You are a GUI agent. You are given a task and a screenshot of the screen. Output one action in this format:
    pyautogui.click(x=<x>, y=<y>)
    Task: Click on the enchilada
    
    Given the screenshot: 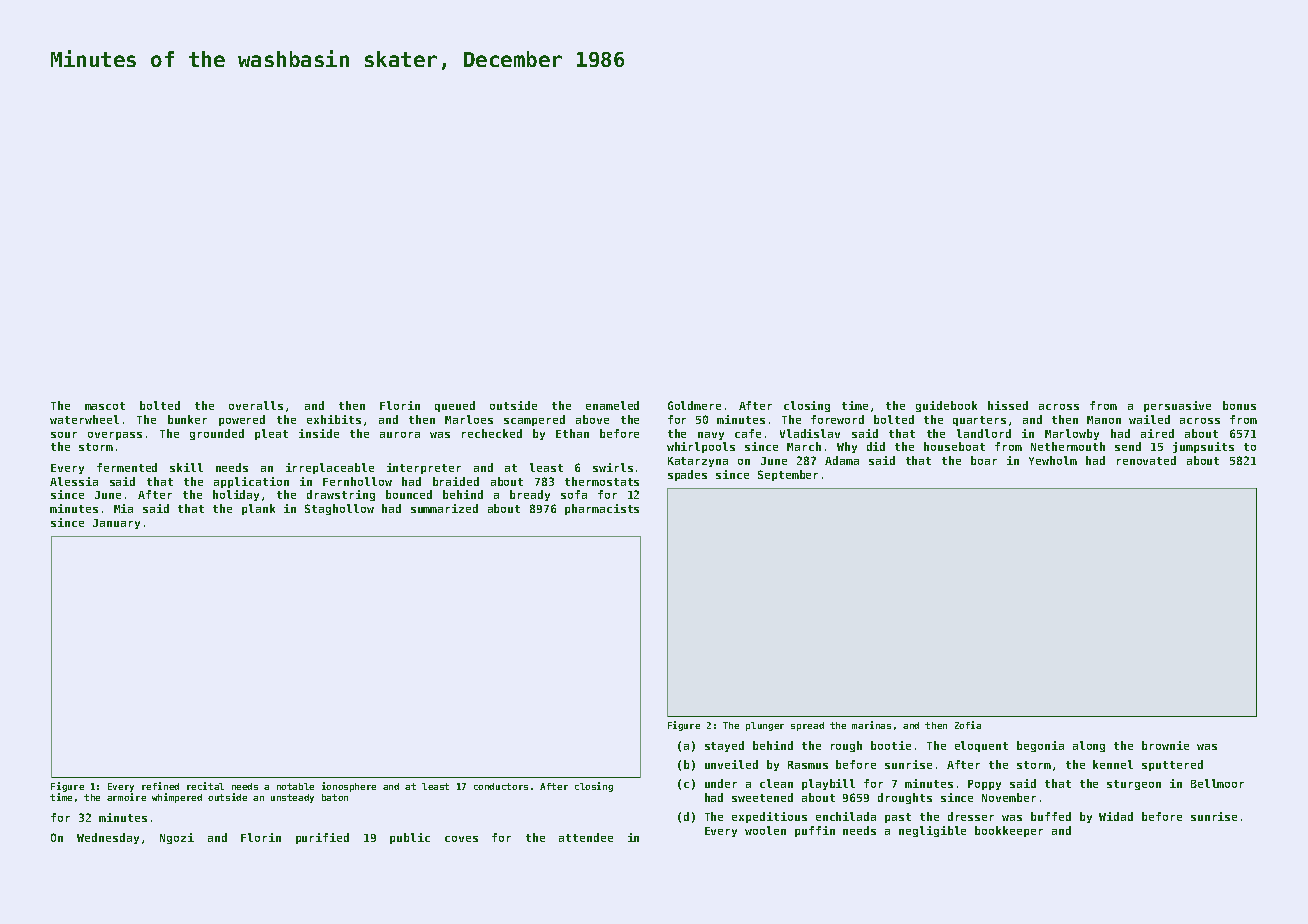 What is the action you would take?
    pyautogui.click(x=846, y=816)
